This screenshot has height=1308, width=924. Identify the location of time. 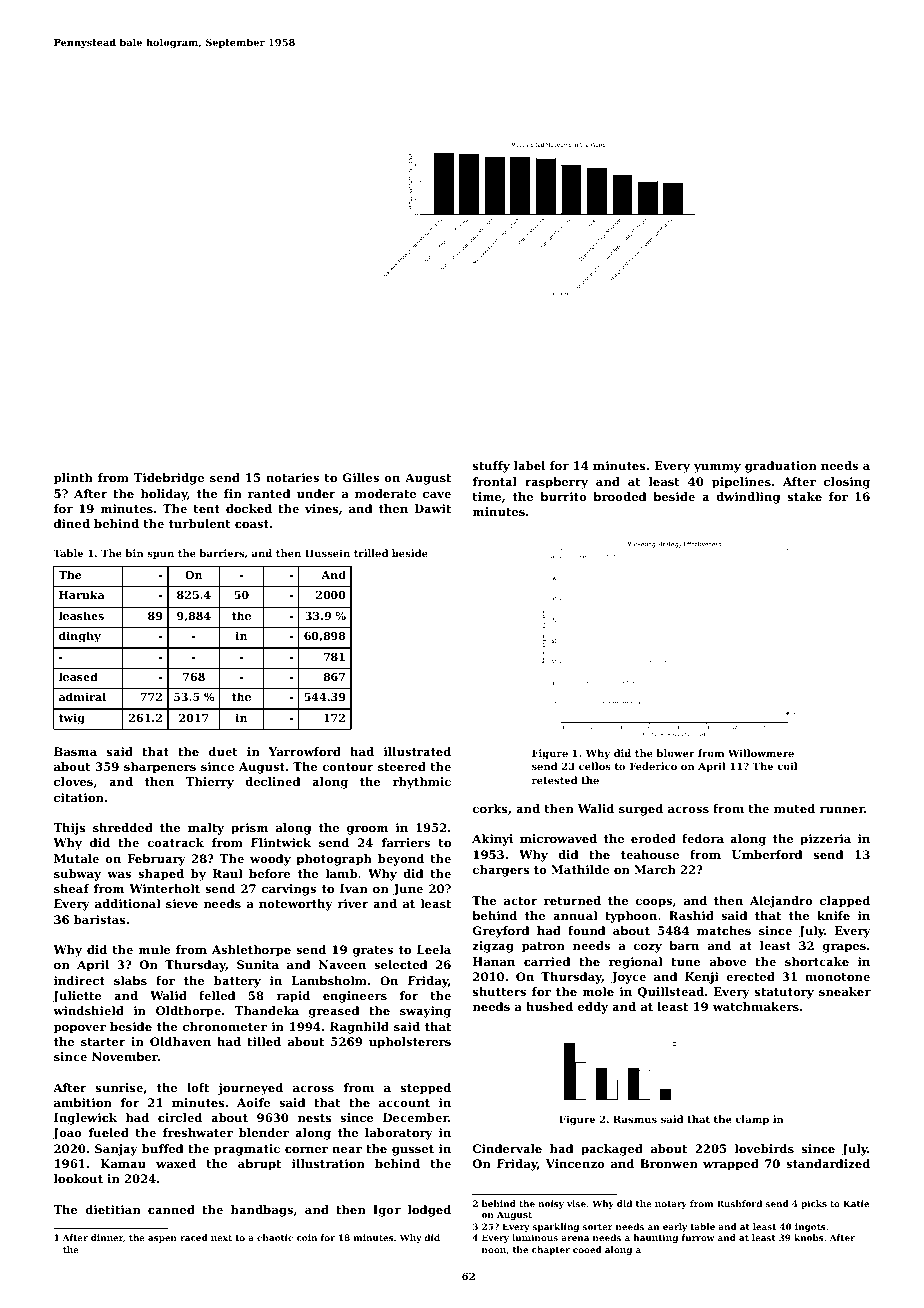
(487, 496).
